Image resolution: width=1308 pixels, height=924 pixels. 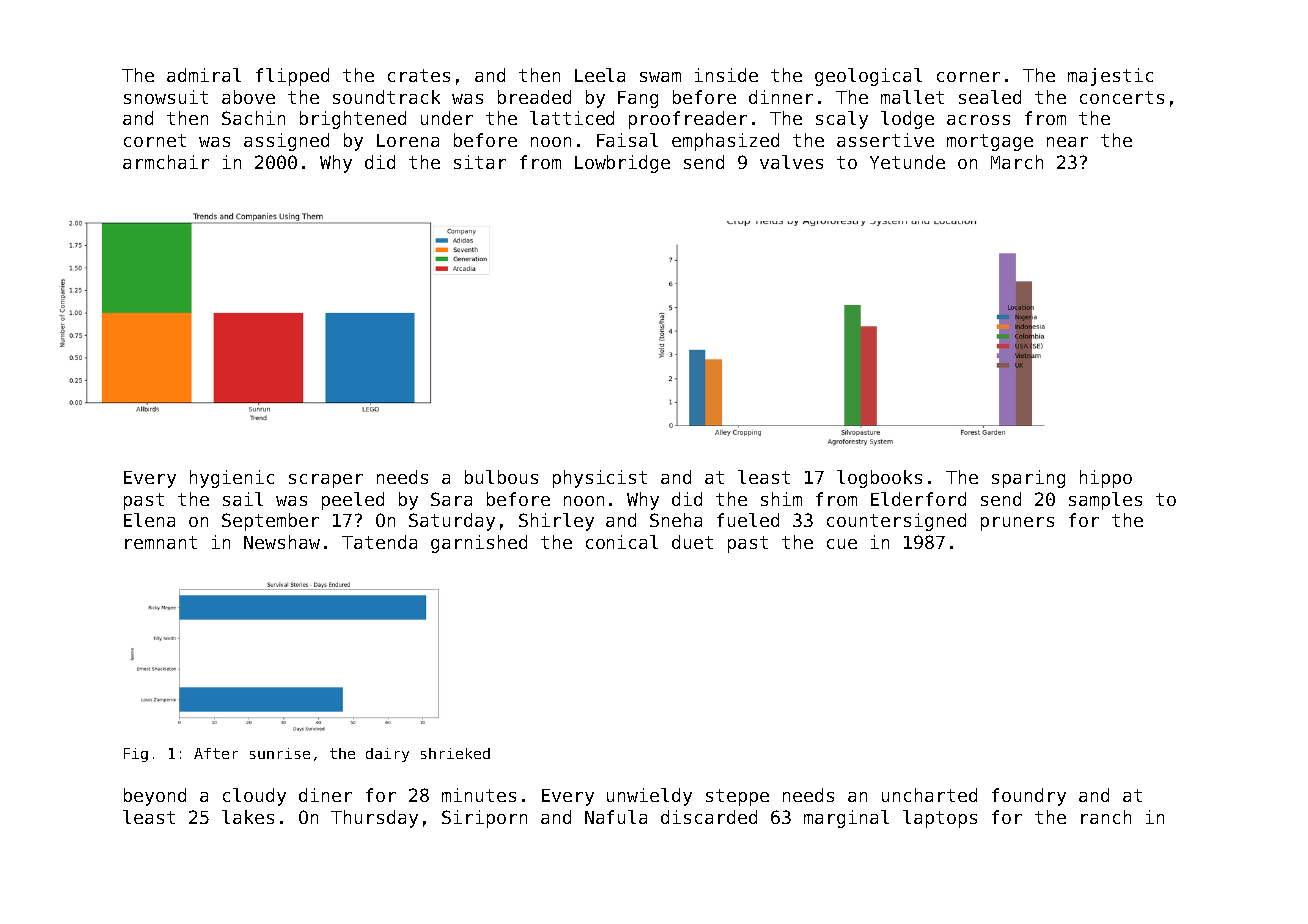 I want to click on logbooks, so click(x=879, y=479).
